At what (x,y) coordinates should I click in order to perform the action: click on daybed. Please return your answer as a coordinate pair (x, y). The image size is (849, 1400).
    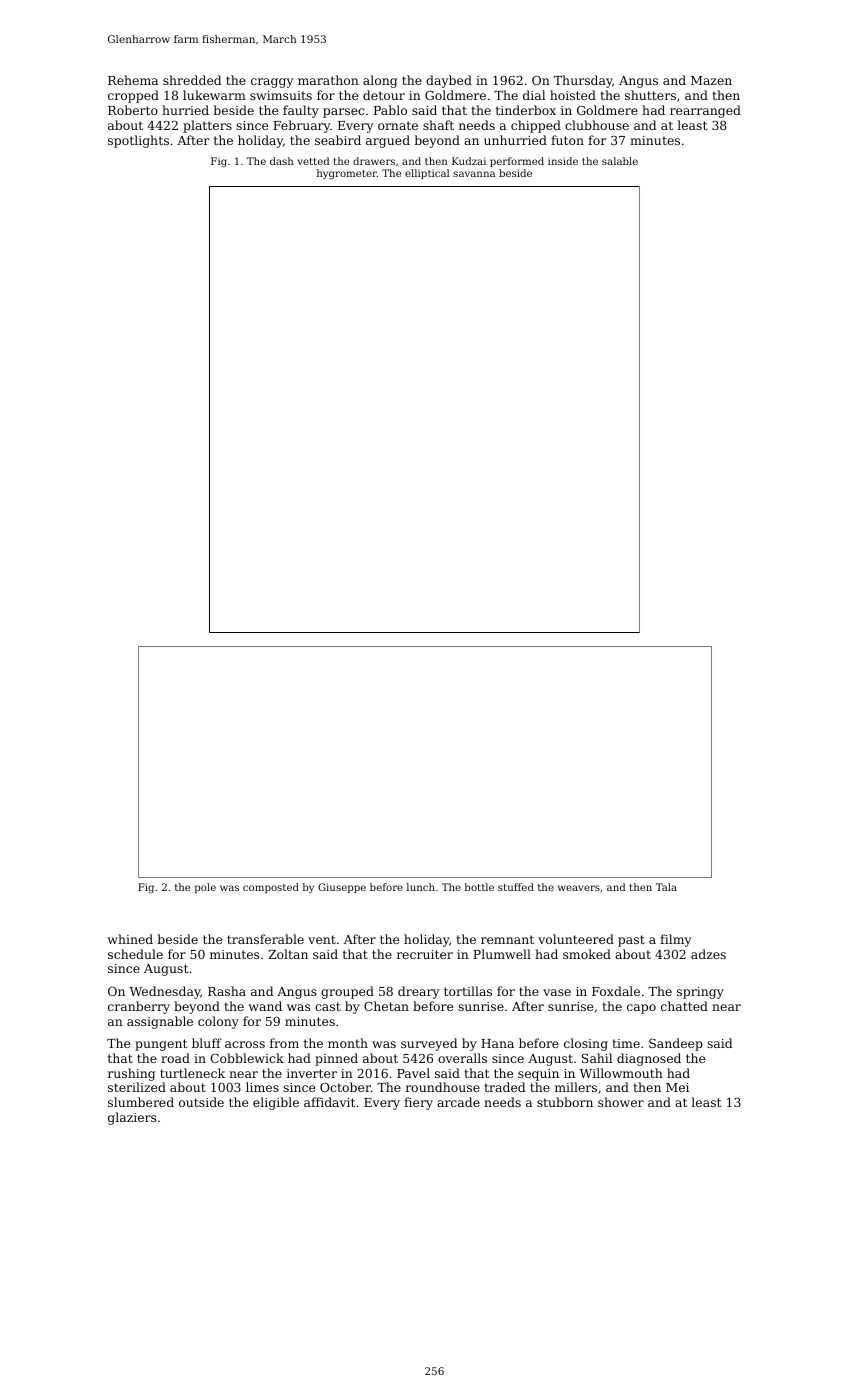
    Looking at the image, I should click on (449, 81).
